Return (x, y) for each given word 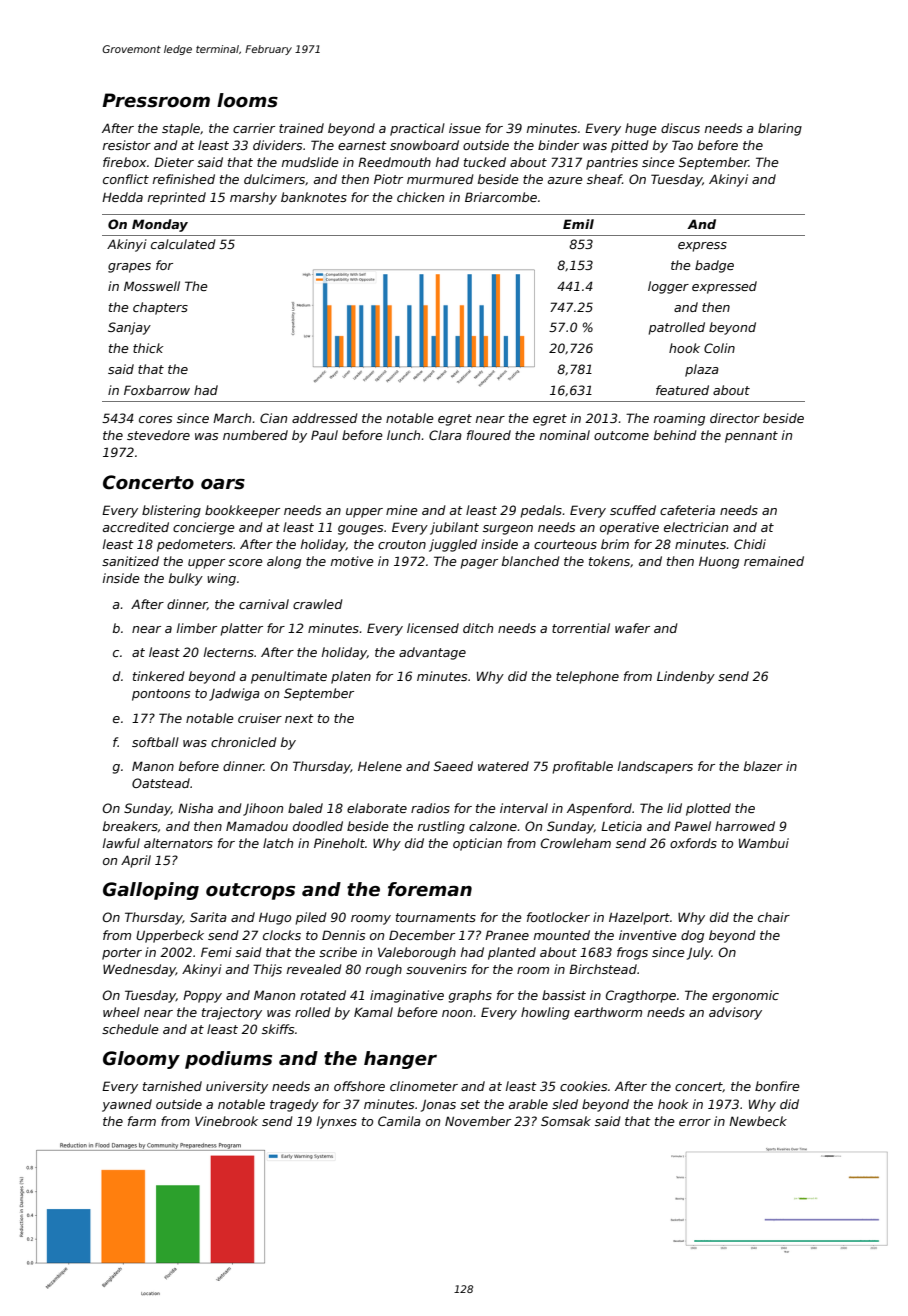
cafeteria (687, 510)
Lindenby (686, 677)
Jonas (438, 1105)
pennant (751, 437)
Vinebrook (226, 1121)
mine (402, 510)
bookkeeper (242, 511)
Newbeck (758, 1121)
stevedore (158, 435)
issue (465, 128)
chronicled (244, 742)
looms (247, 100)
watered (503, 766)
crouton (402, 544)
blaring (780, 129)
